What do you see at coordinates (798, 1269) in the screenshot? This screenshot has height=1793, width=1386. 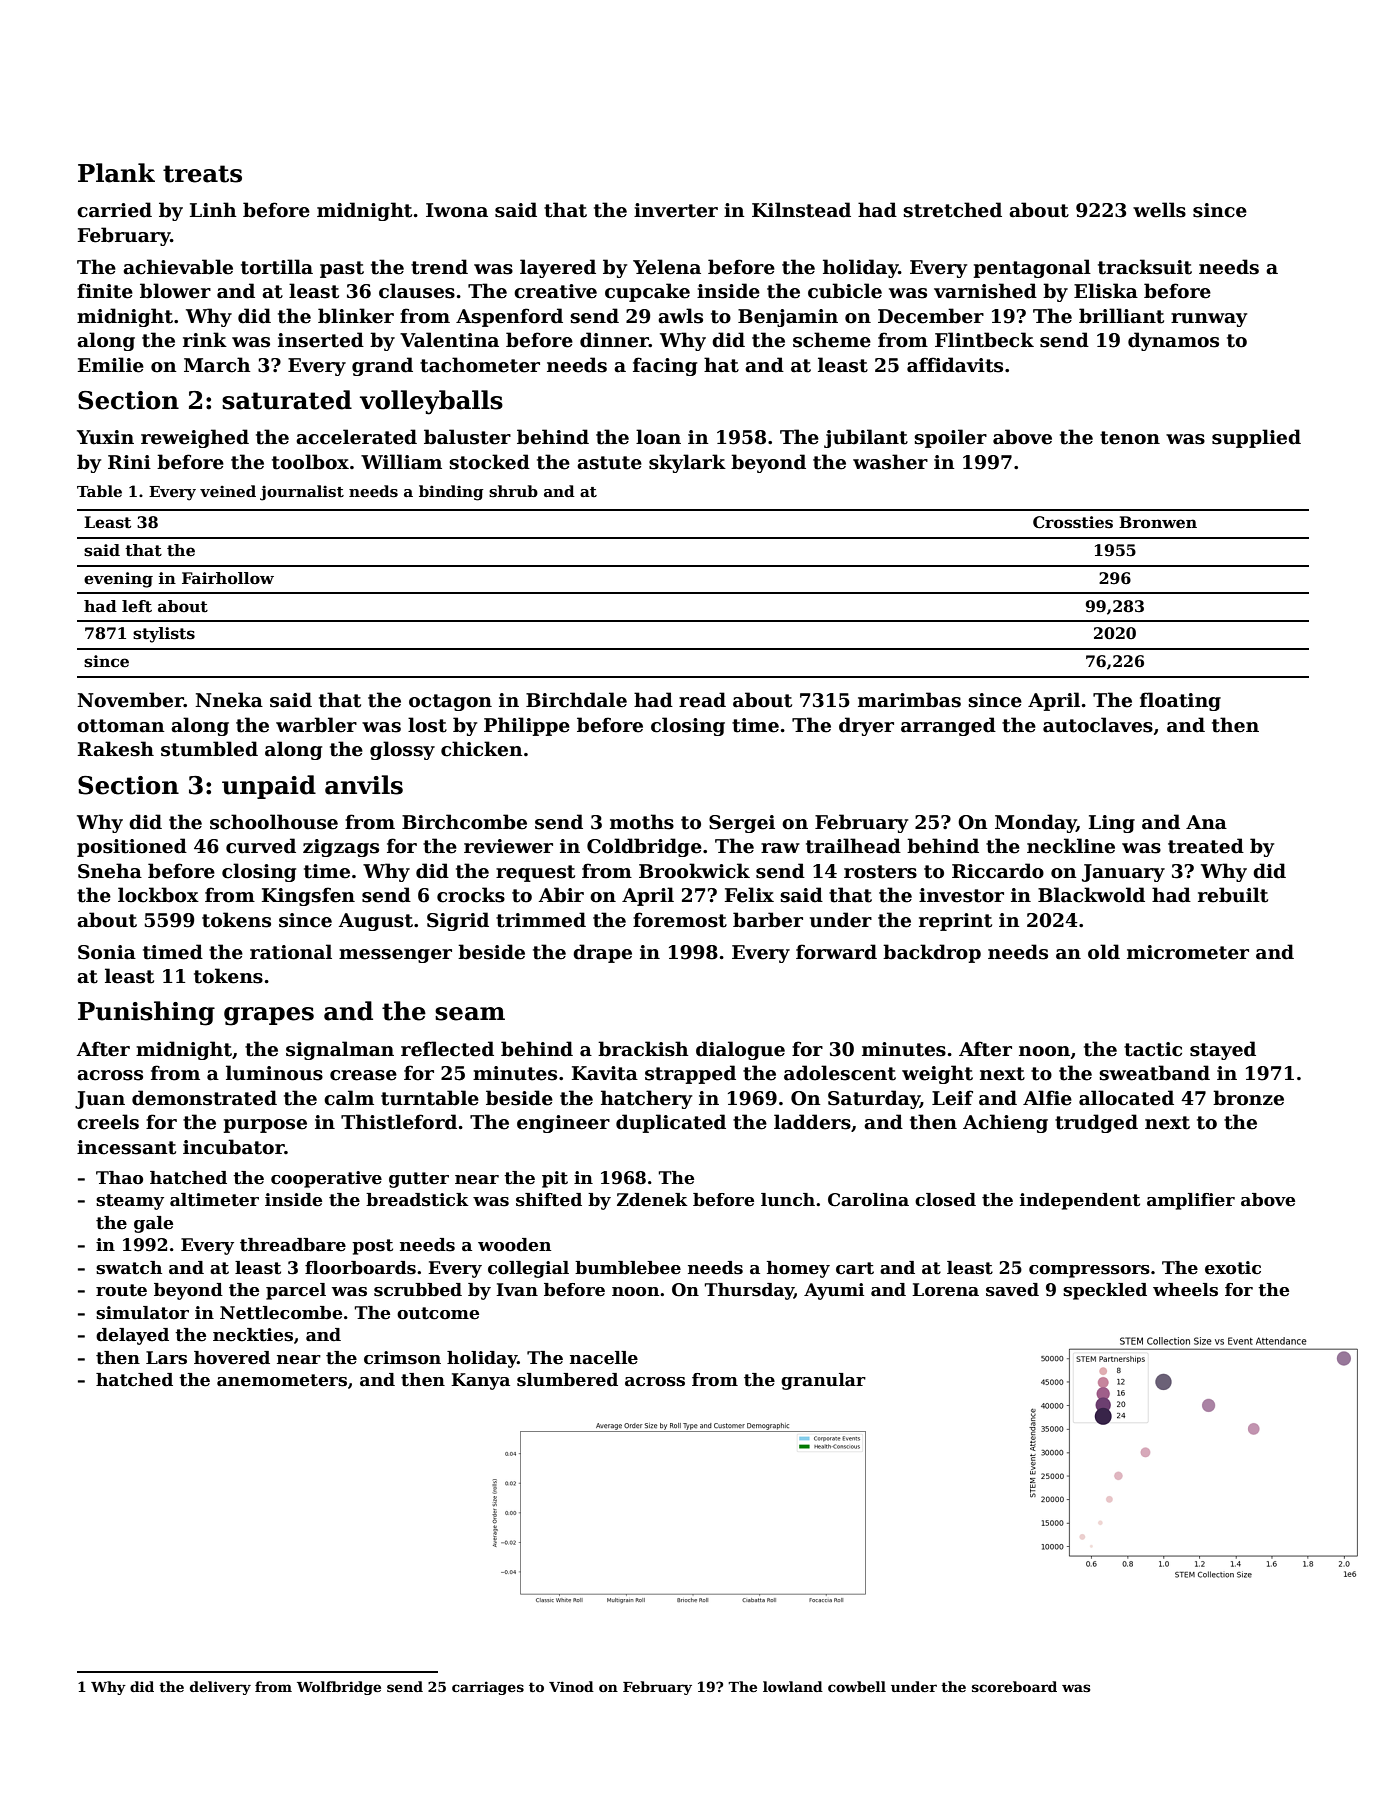 I see `homey` at bounding box center [798, 1269].
